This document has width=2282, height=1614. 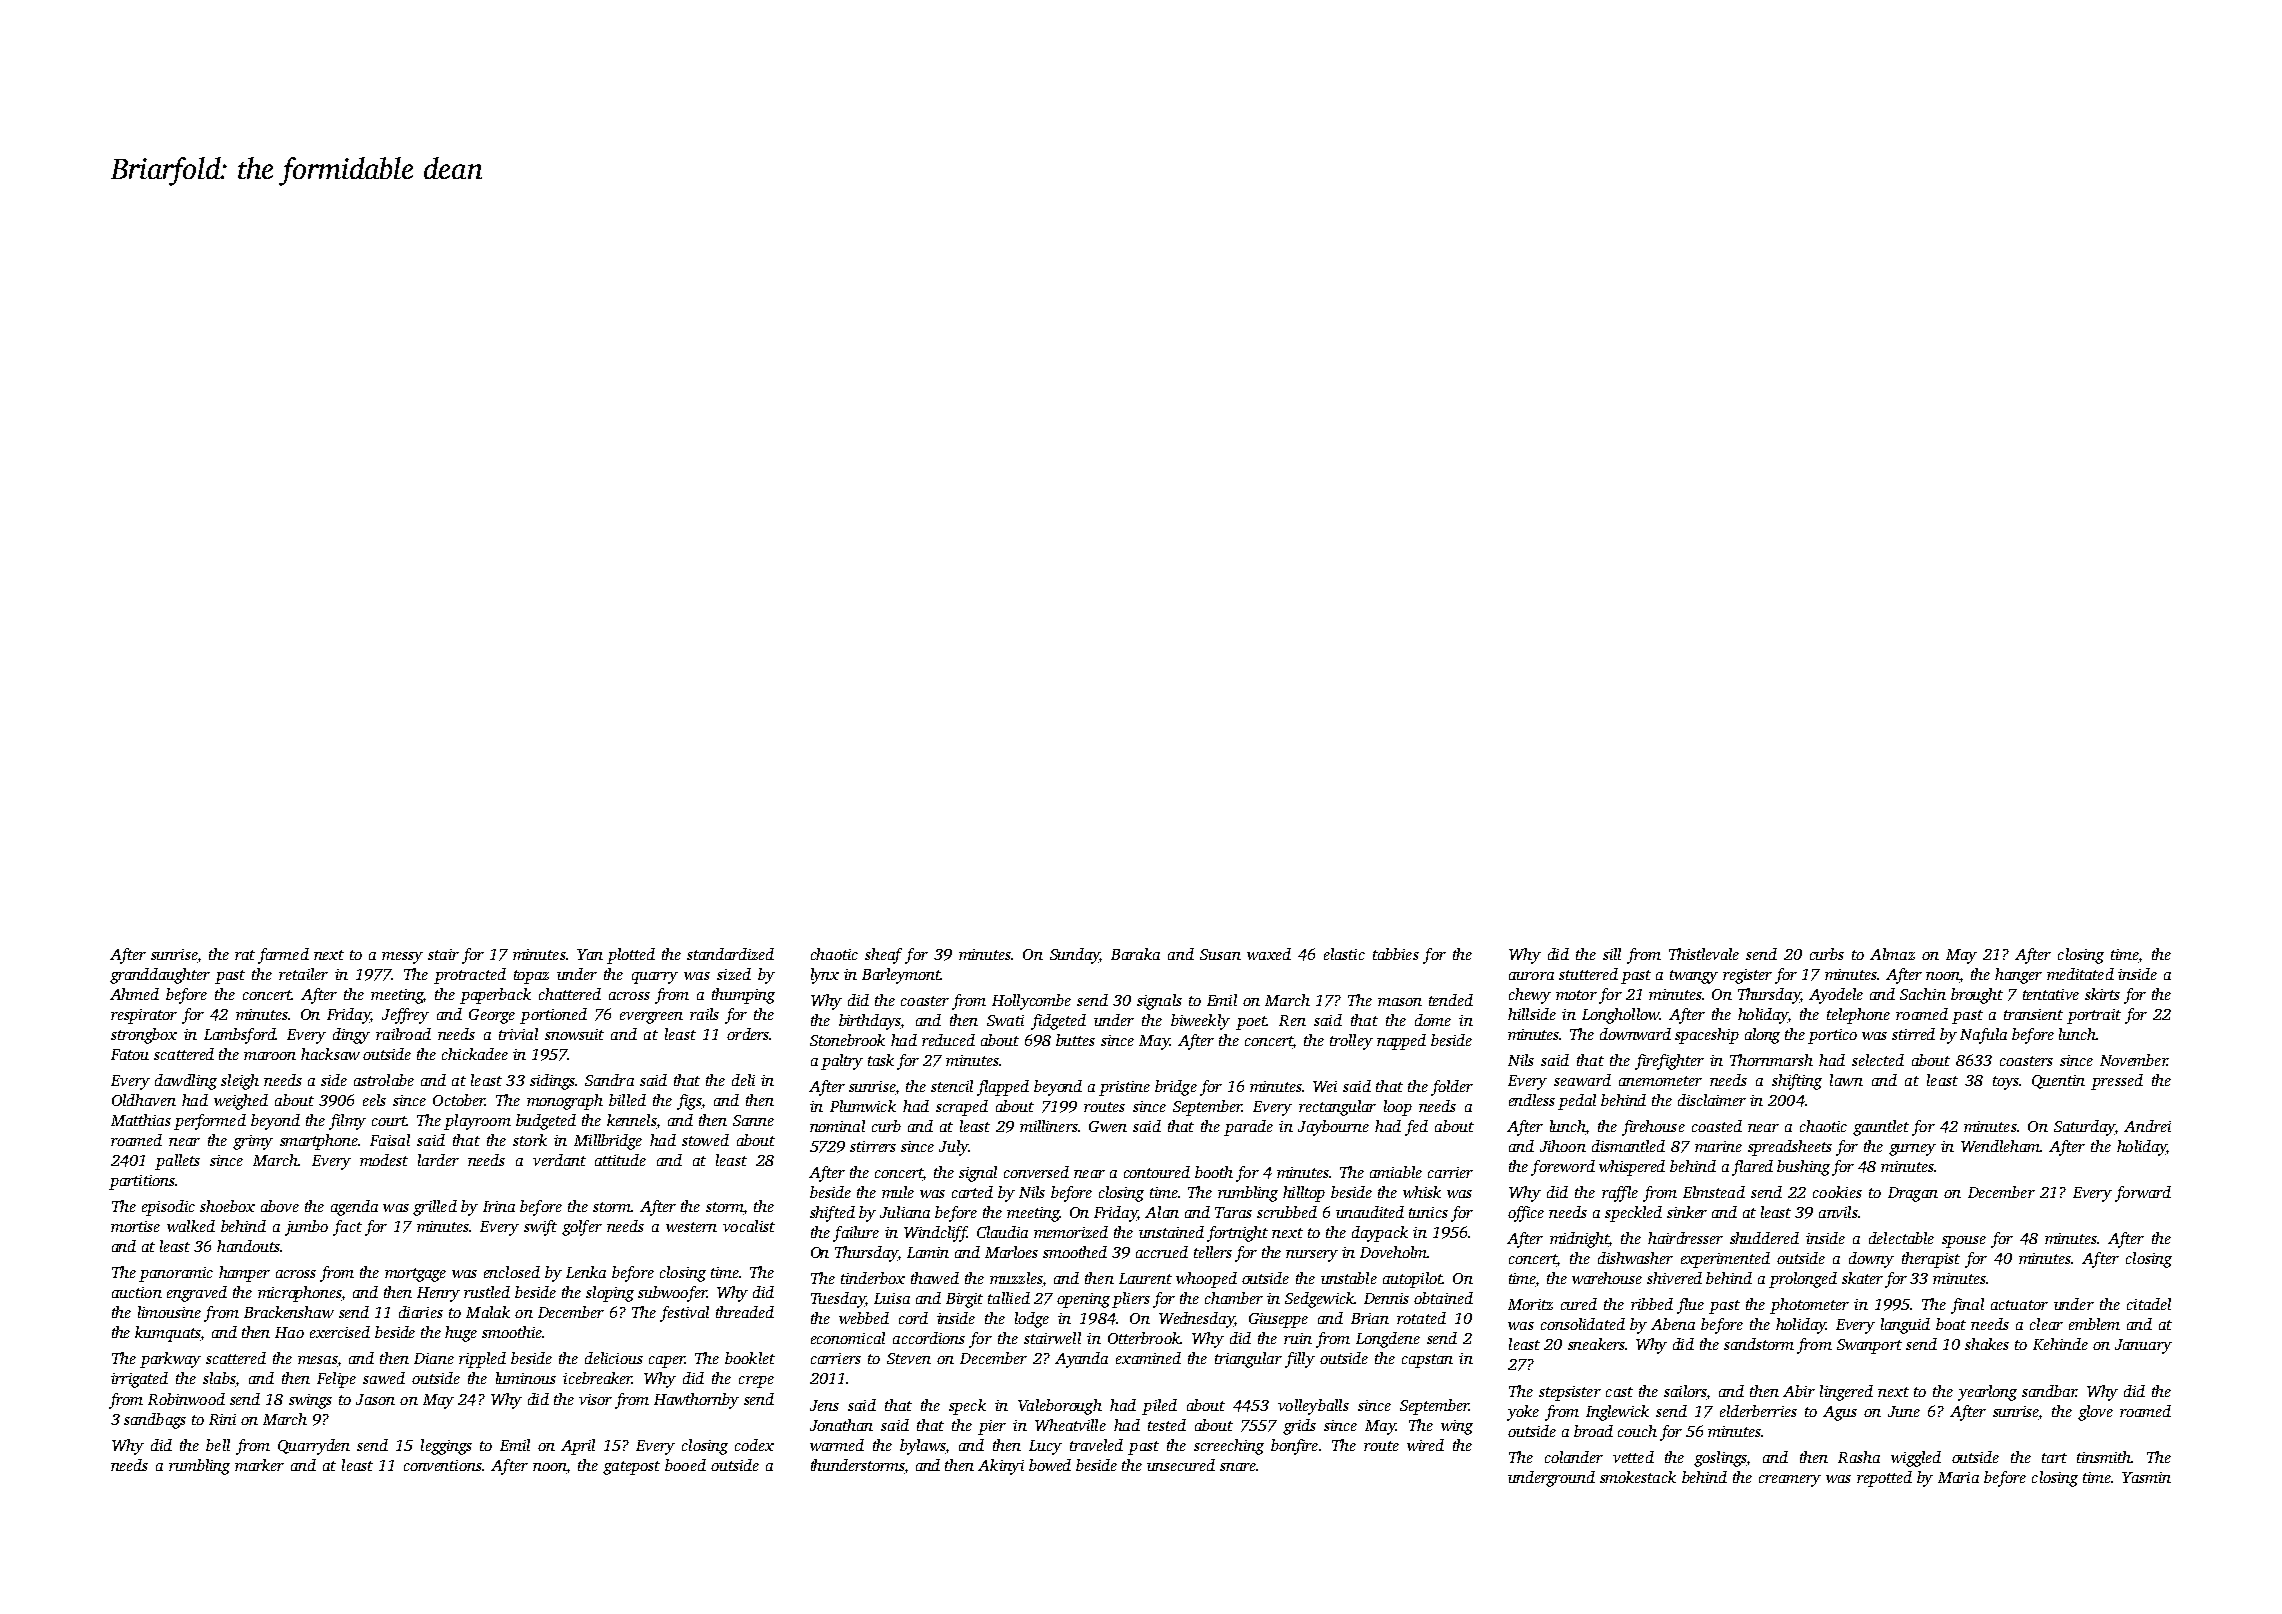 I want to click on snare, so click(x=1238, y=1467).
